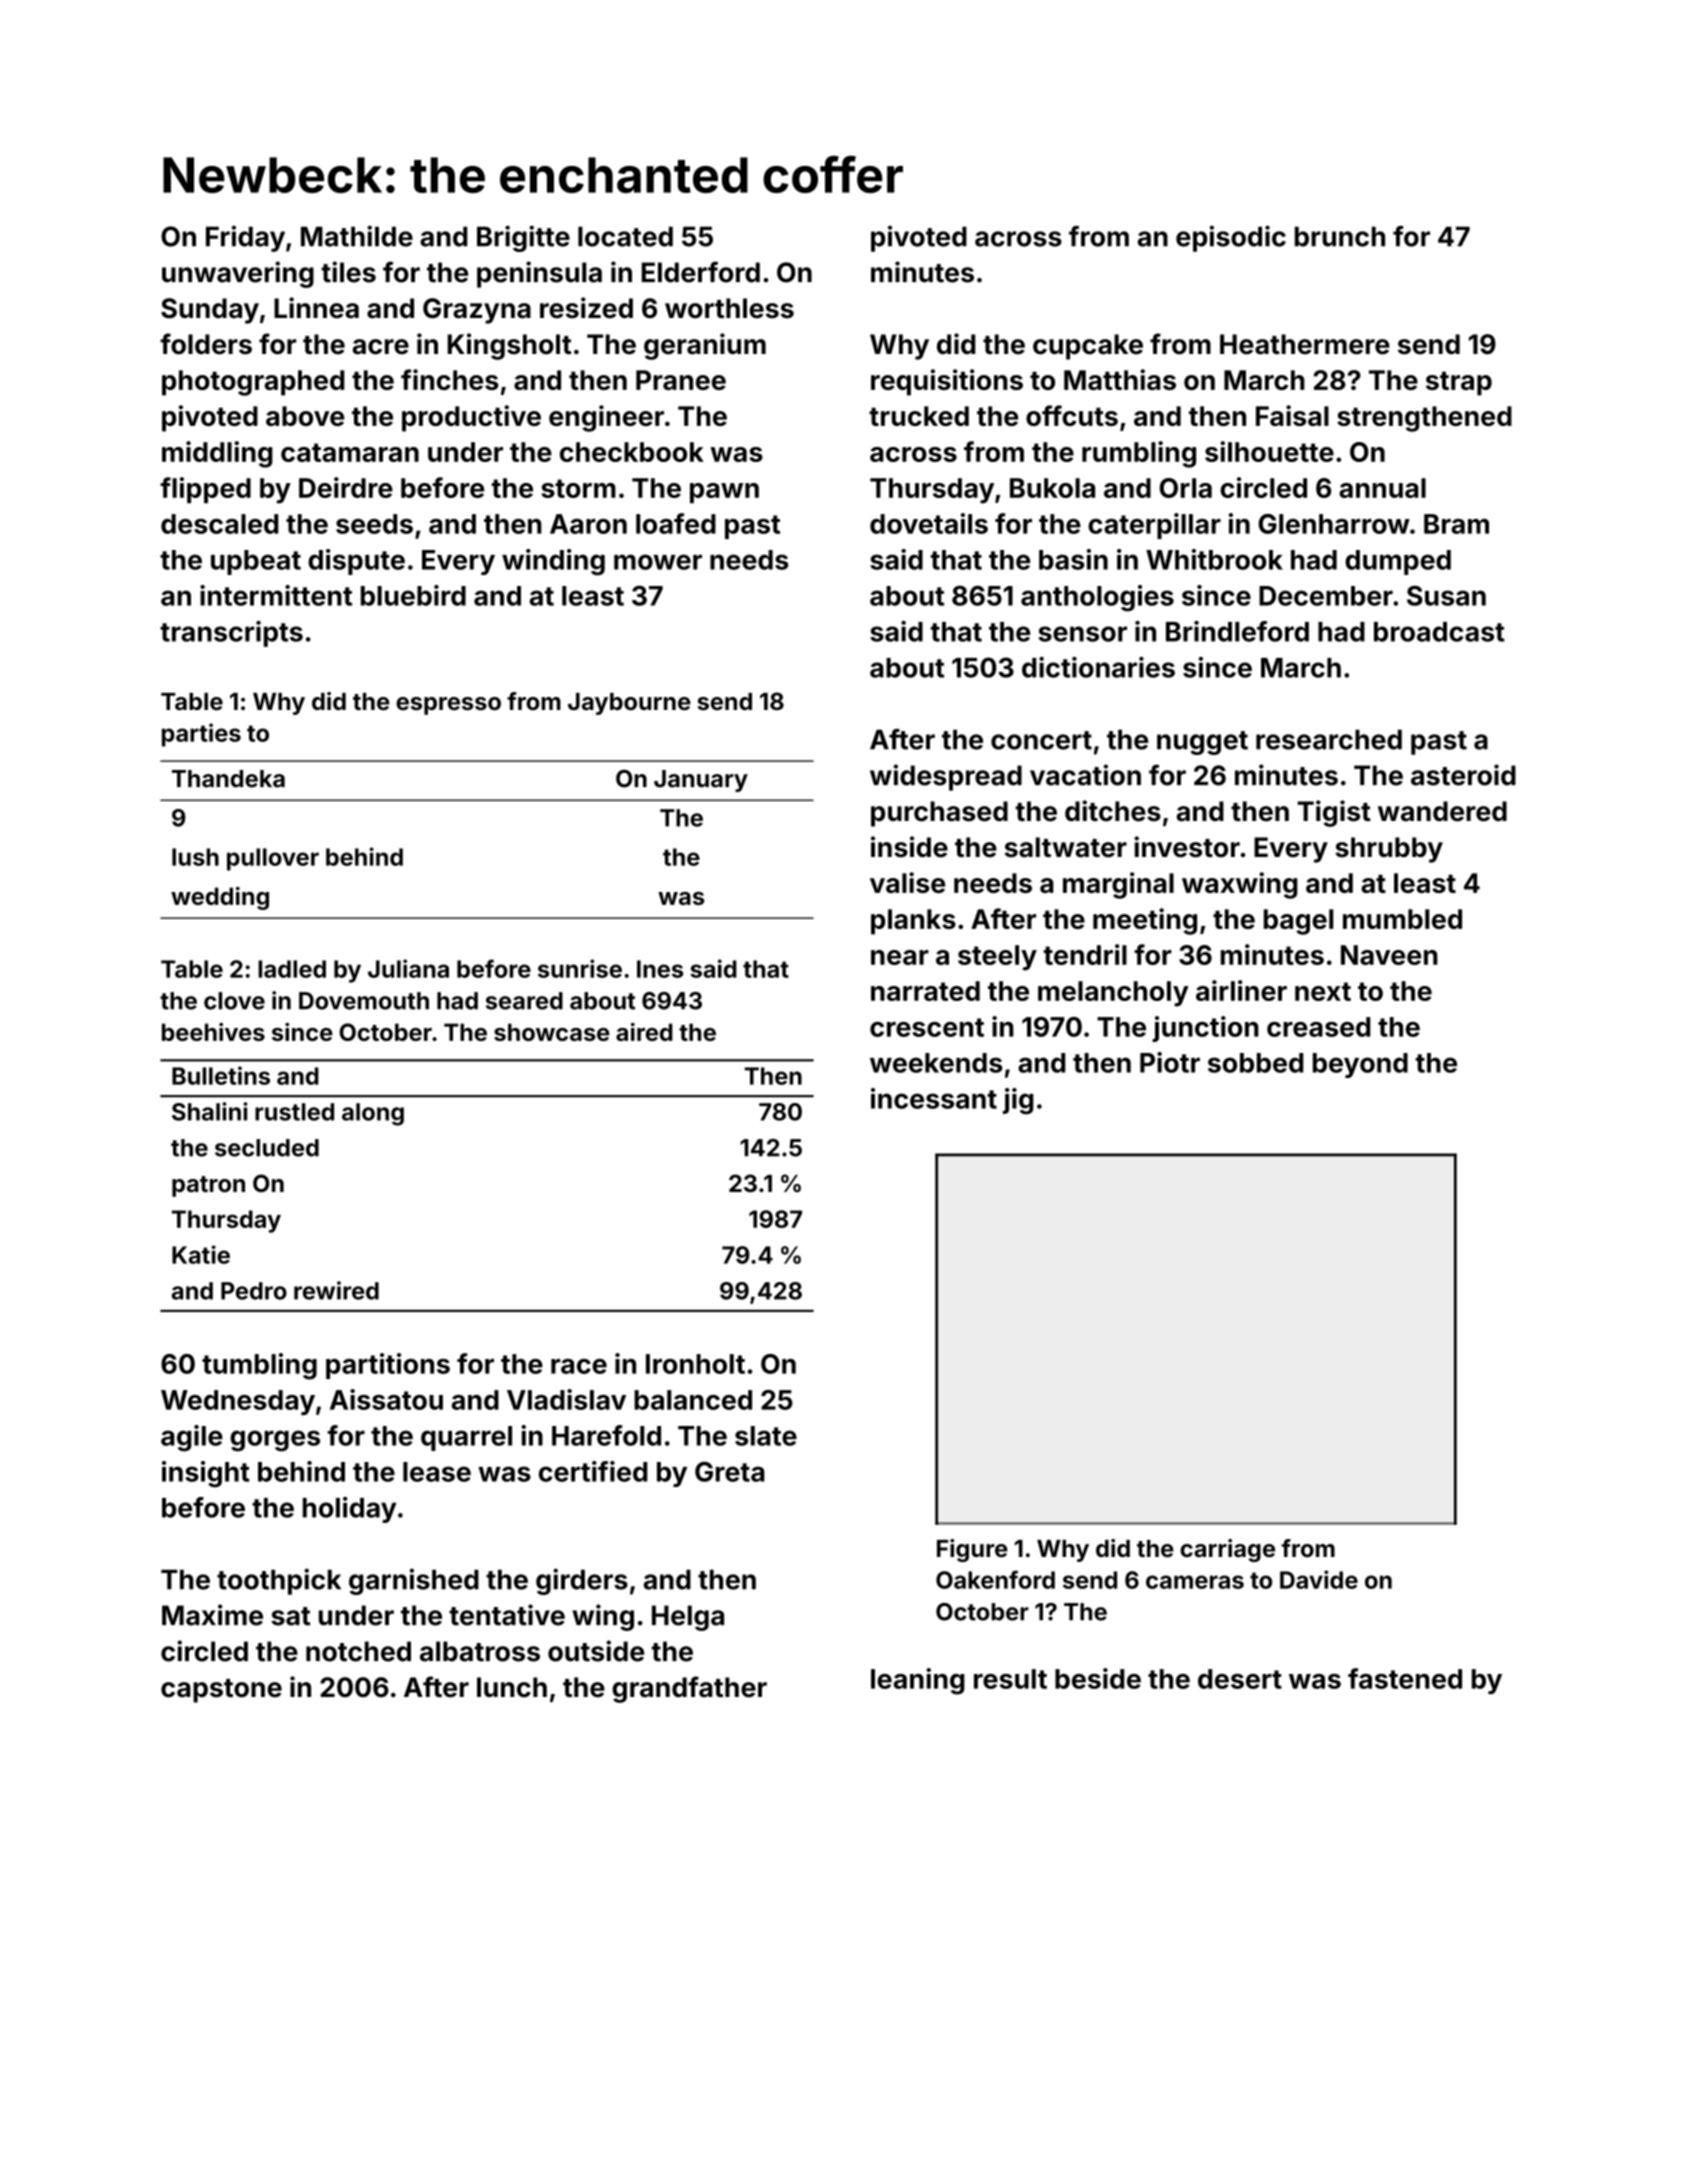 The height and width of the screenshot is (2178, 1683). I want to click on Ironholt, so click(695, 1364).
